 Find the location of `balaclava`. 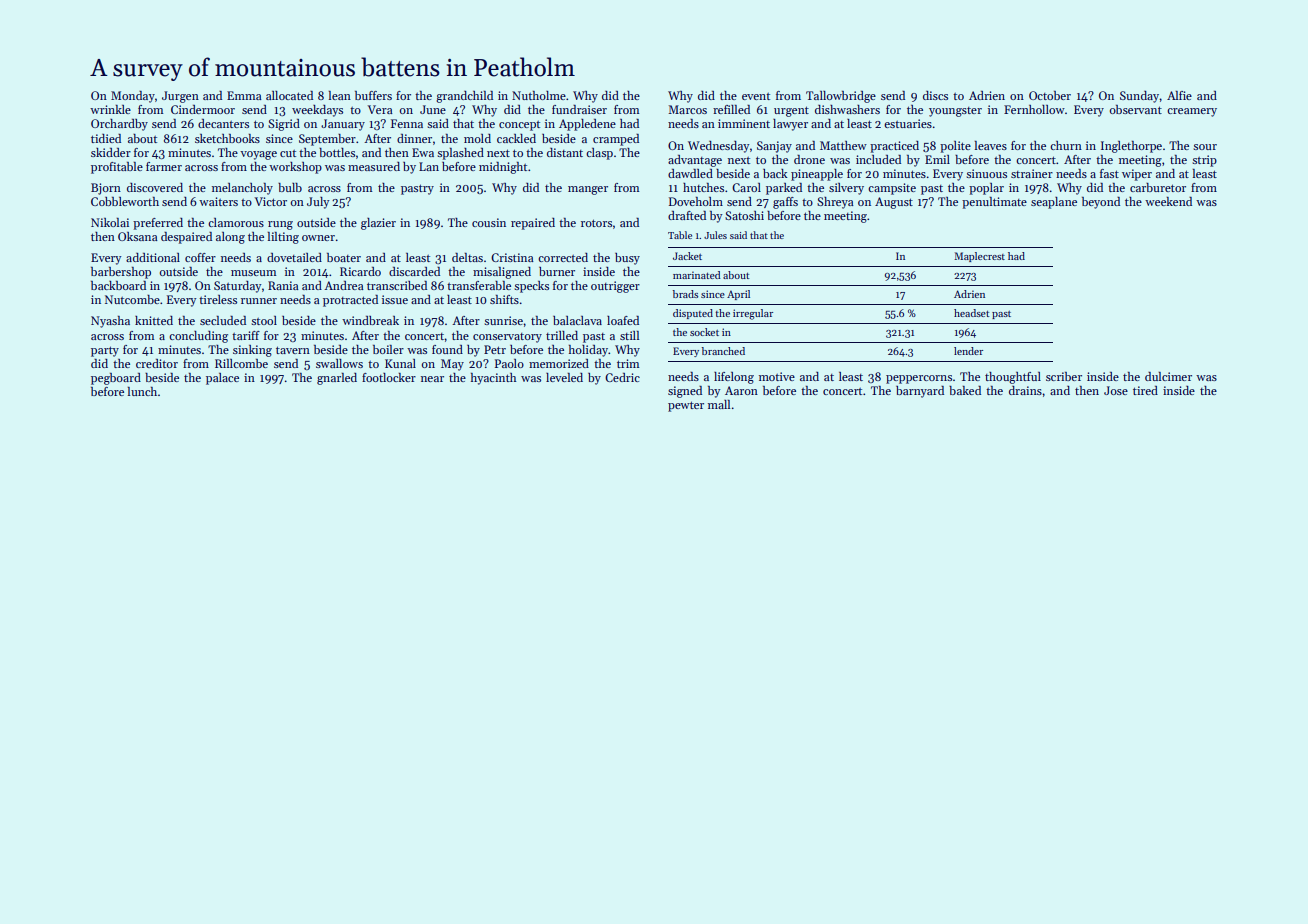

balaclava is located at coordinates (577, 320).
